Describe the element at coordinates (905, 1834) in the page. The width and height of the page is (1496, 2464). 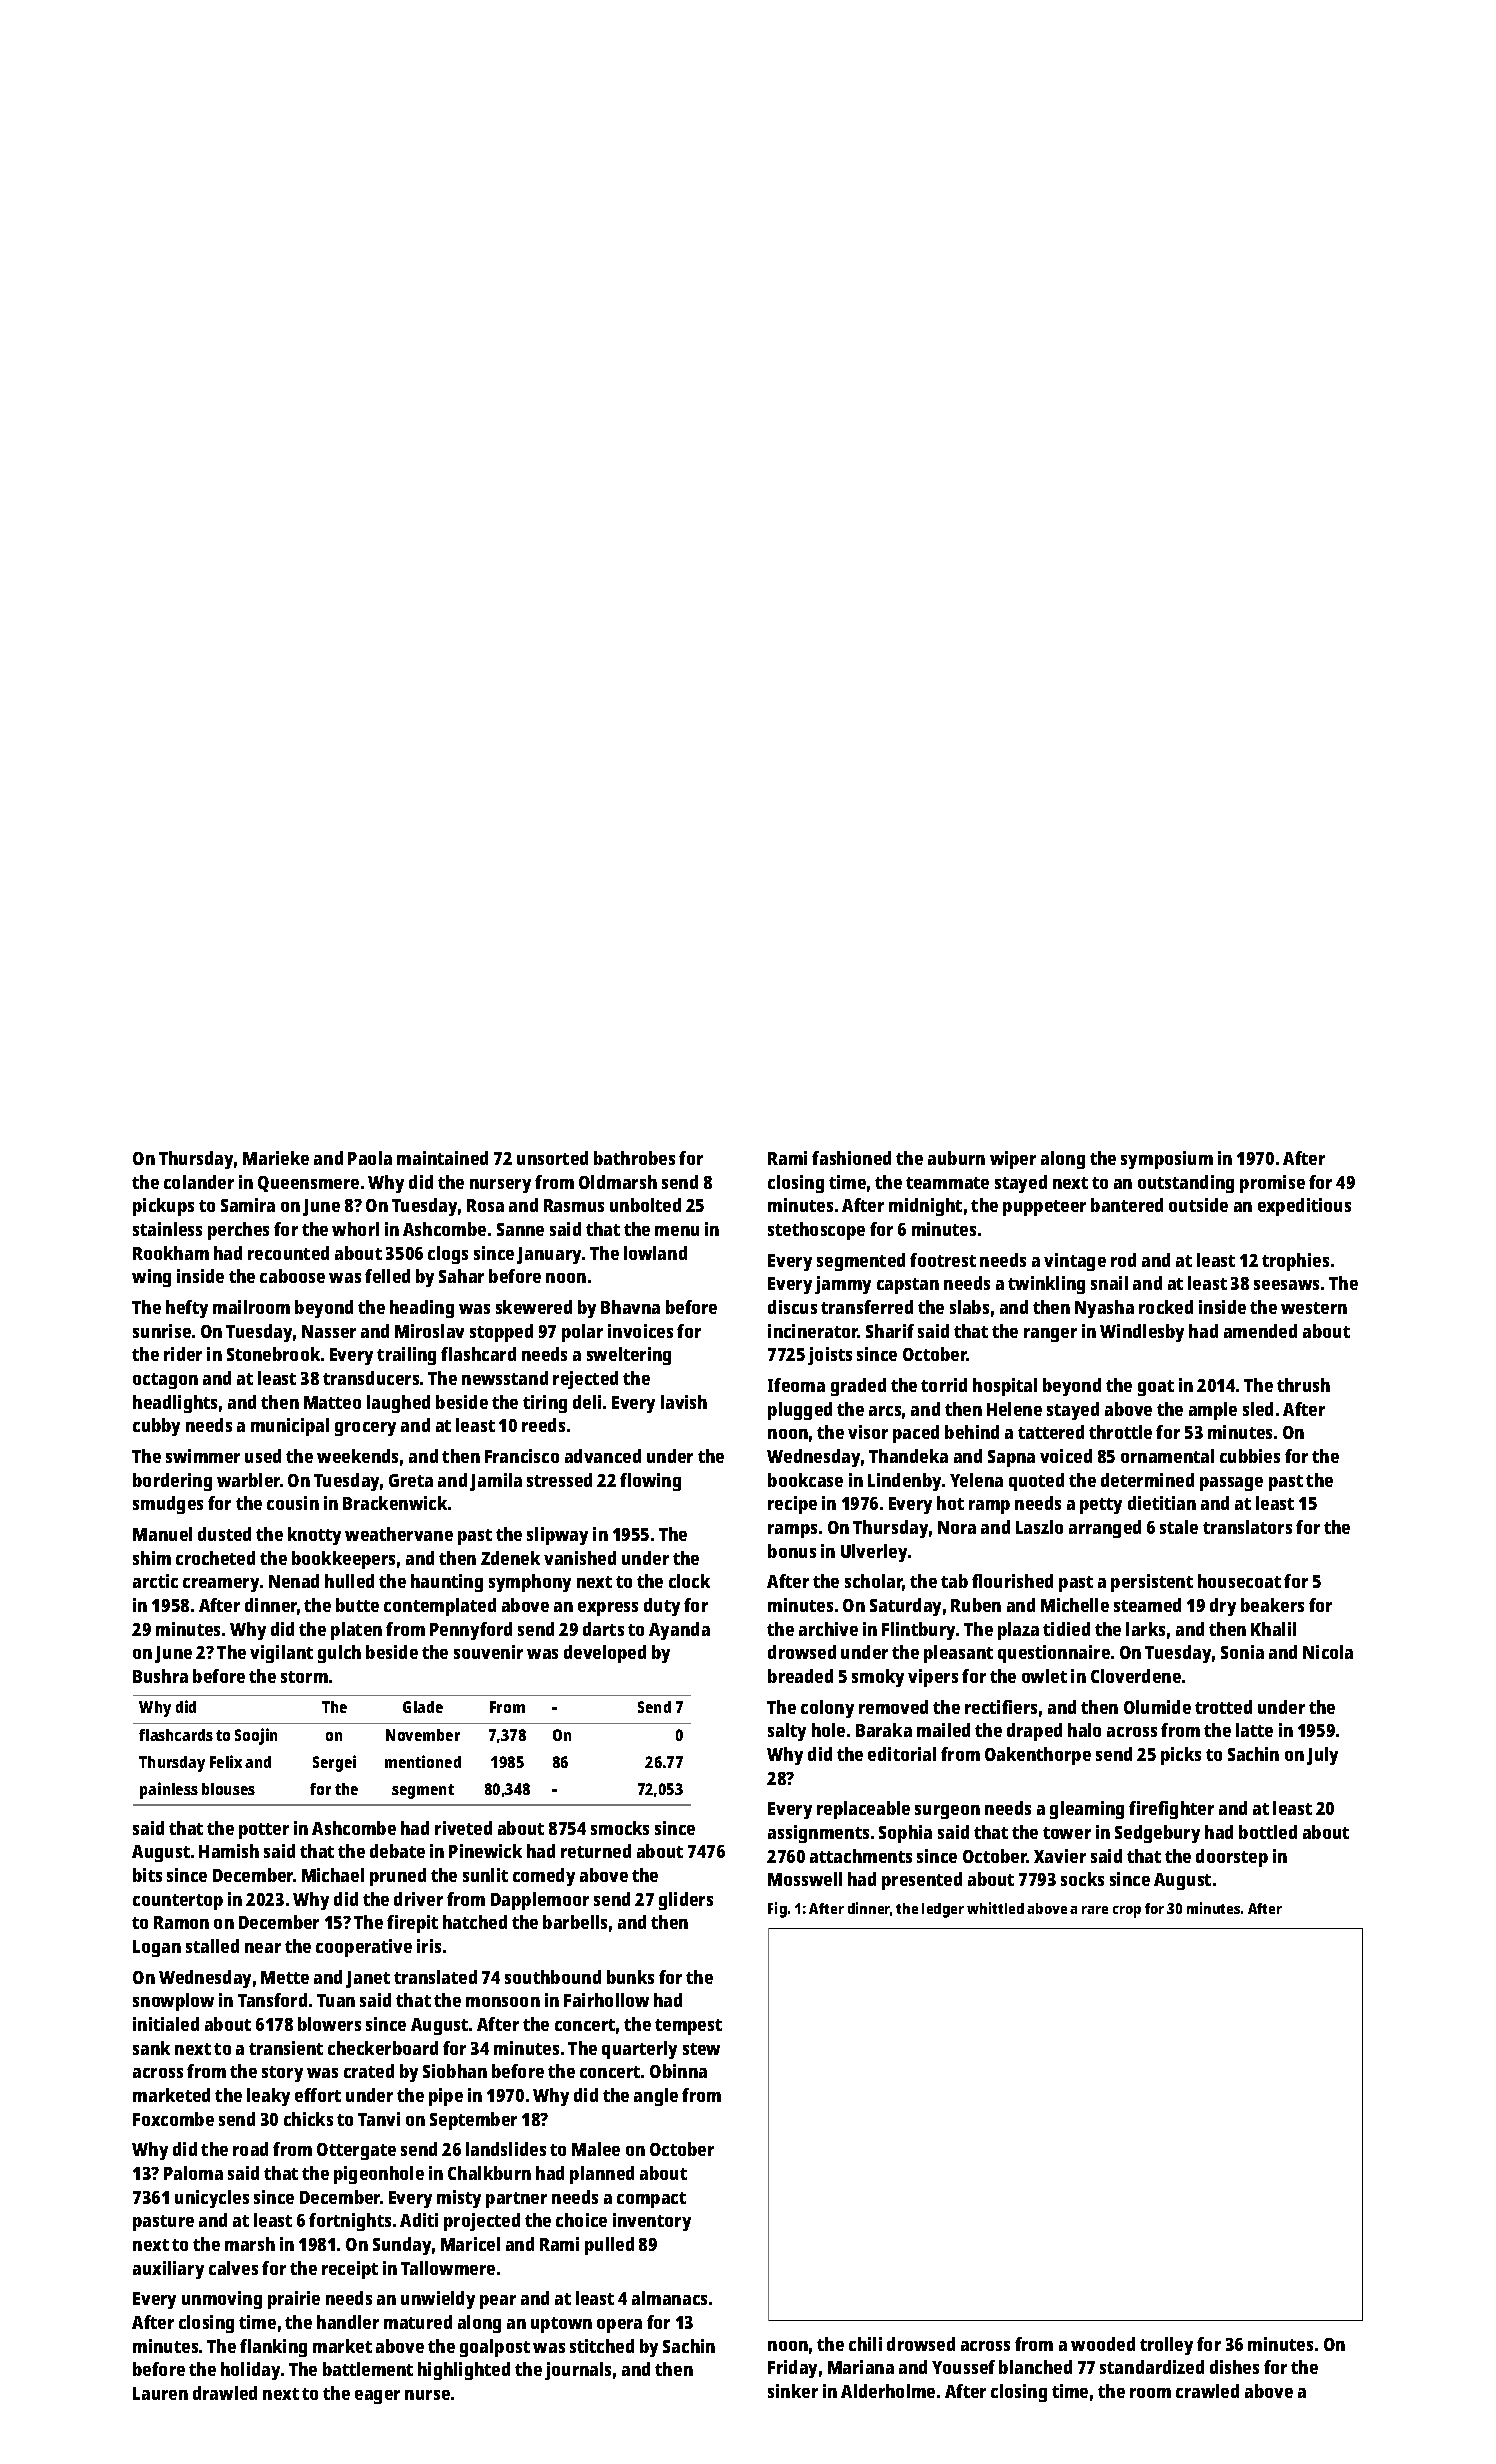
I see `Sophia` at that location.
